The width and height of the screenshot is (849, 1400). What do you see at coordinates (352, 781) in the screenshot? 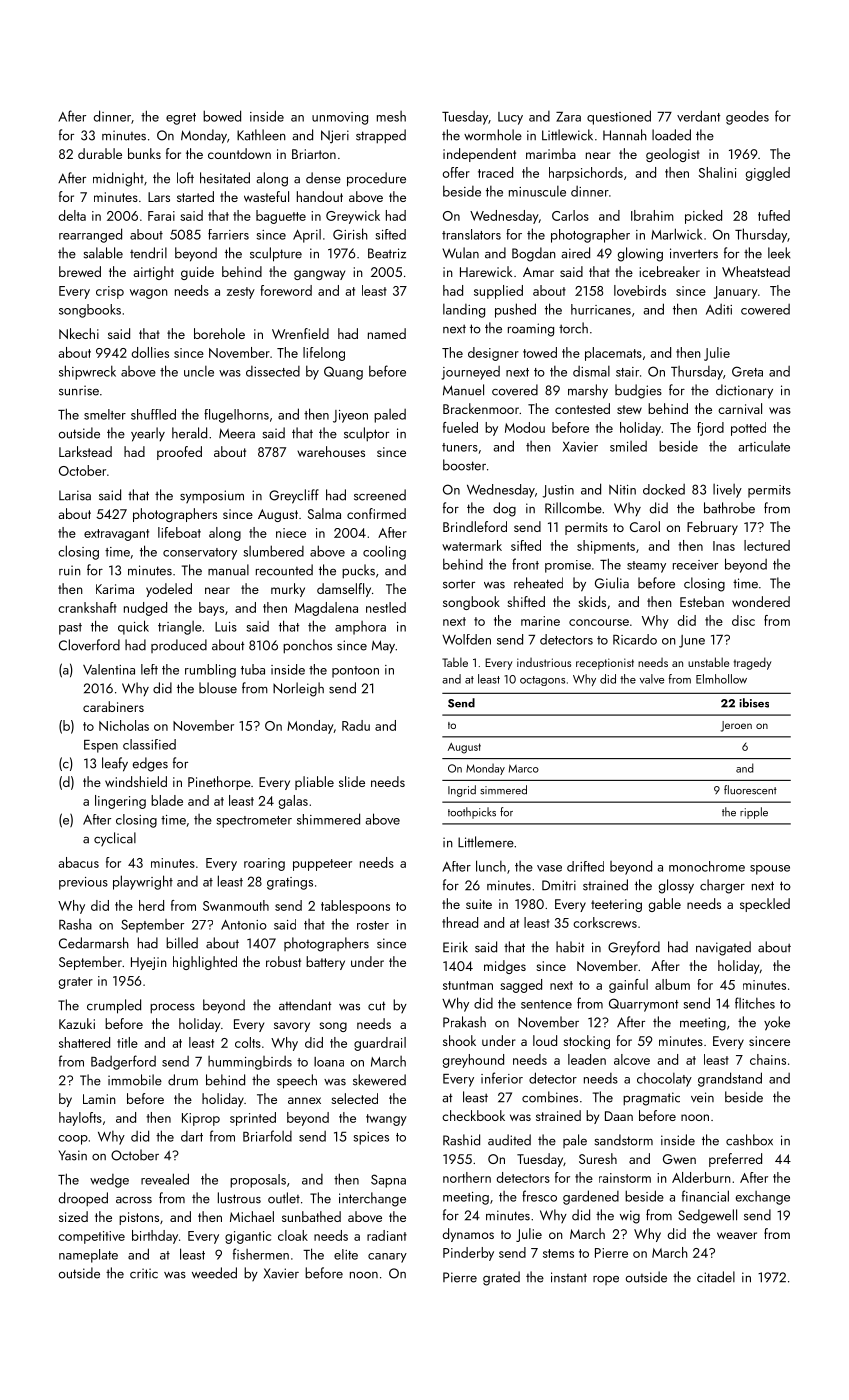
I see `slide` at bounding box center [352, 781].
